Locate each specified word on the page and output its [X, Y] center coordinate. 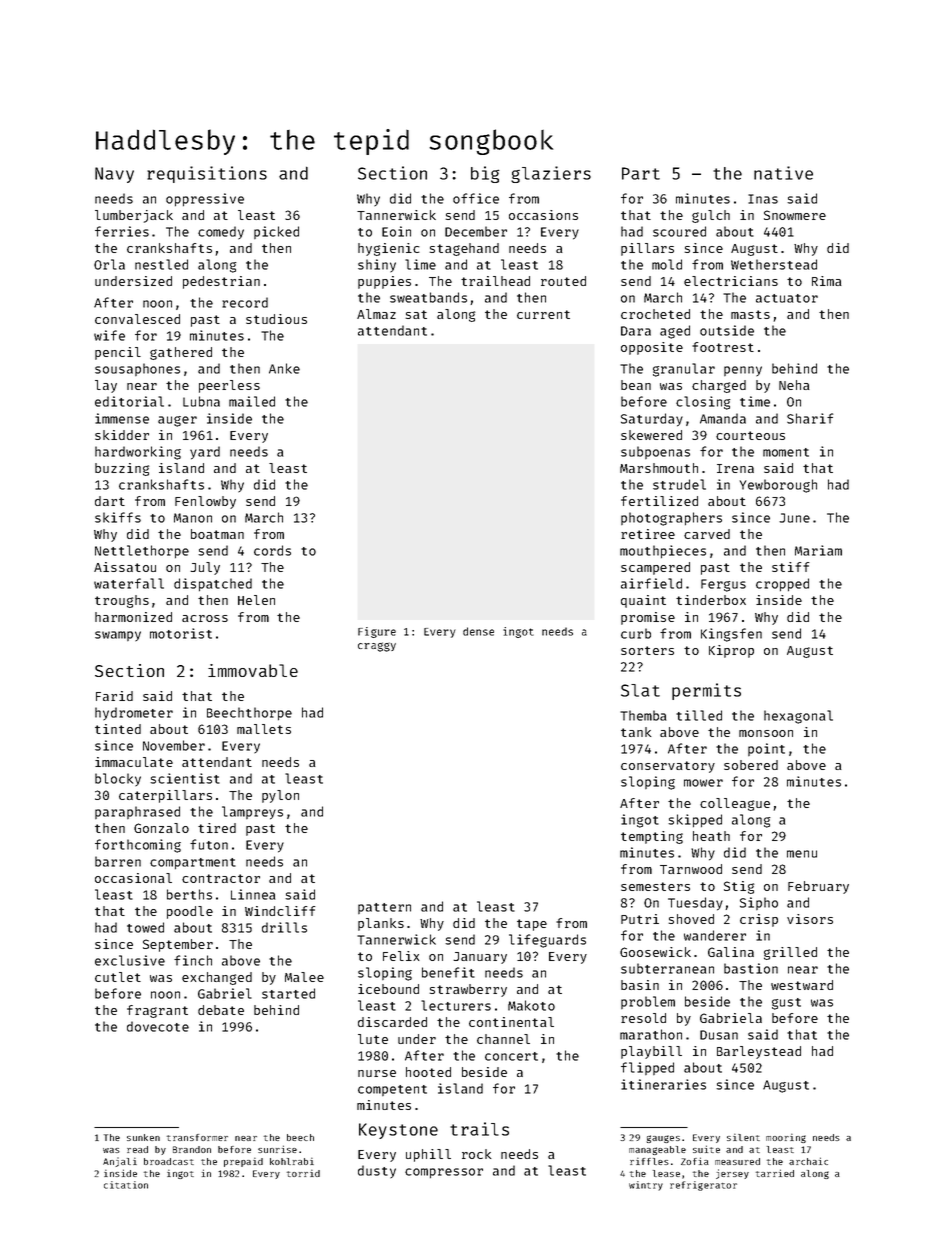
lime [420, 264]
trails [479, 1129]
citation [126, 1185]
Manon [193, 518]
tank [636, 732]
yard [205, 453]
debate [221, 1010]
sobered [751, 765]
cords [272, 550]
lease [666, 1173]
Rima [827, 281]
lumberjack [134, 216]
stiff [790, 567]
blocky [118, 780]
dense [478, 631]
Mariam [818, 550]
